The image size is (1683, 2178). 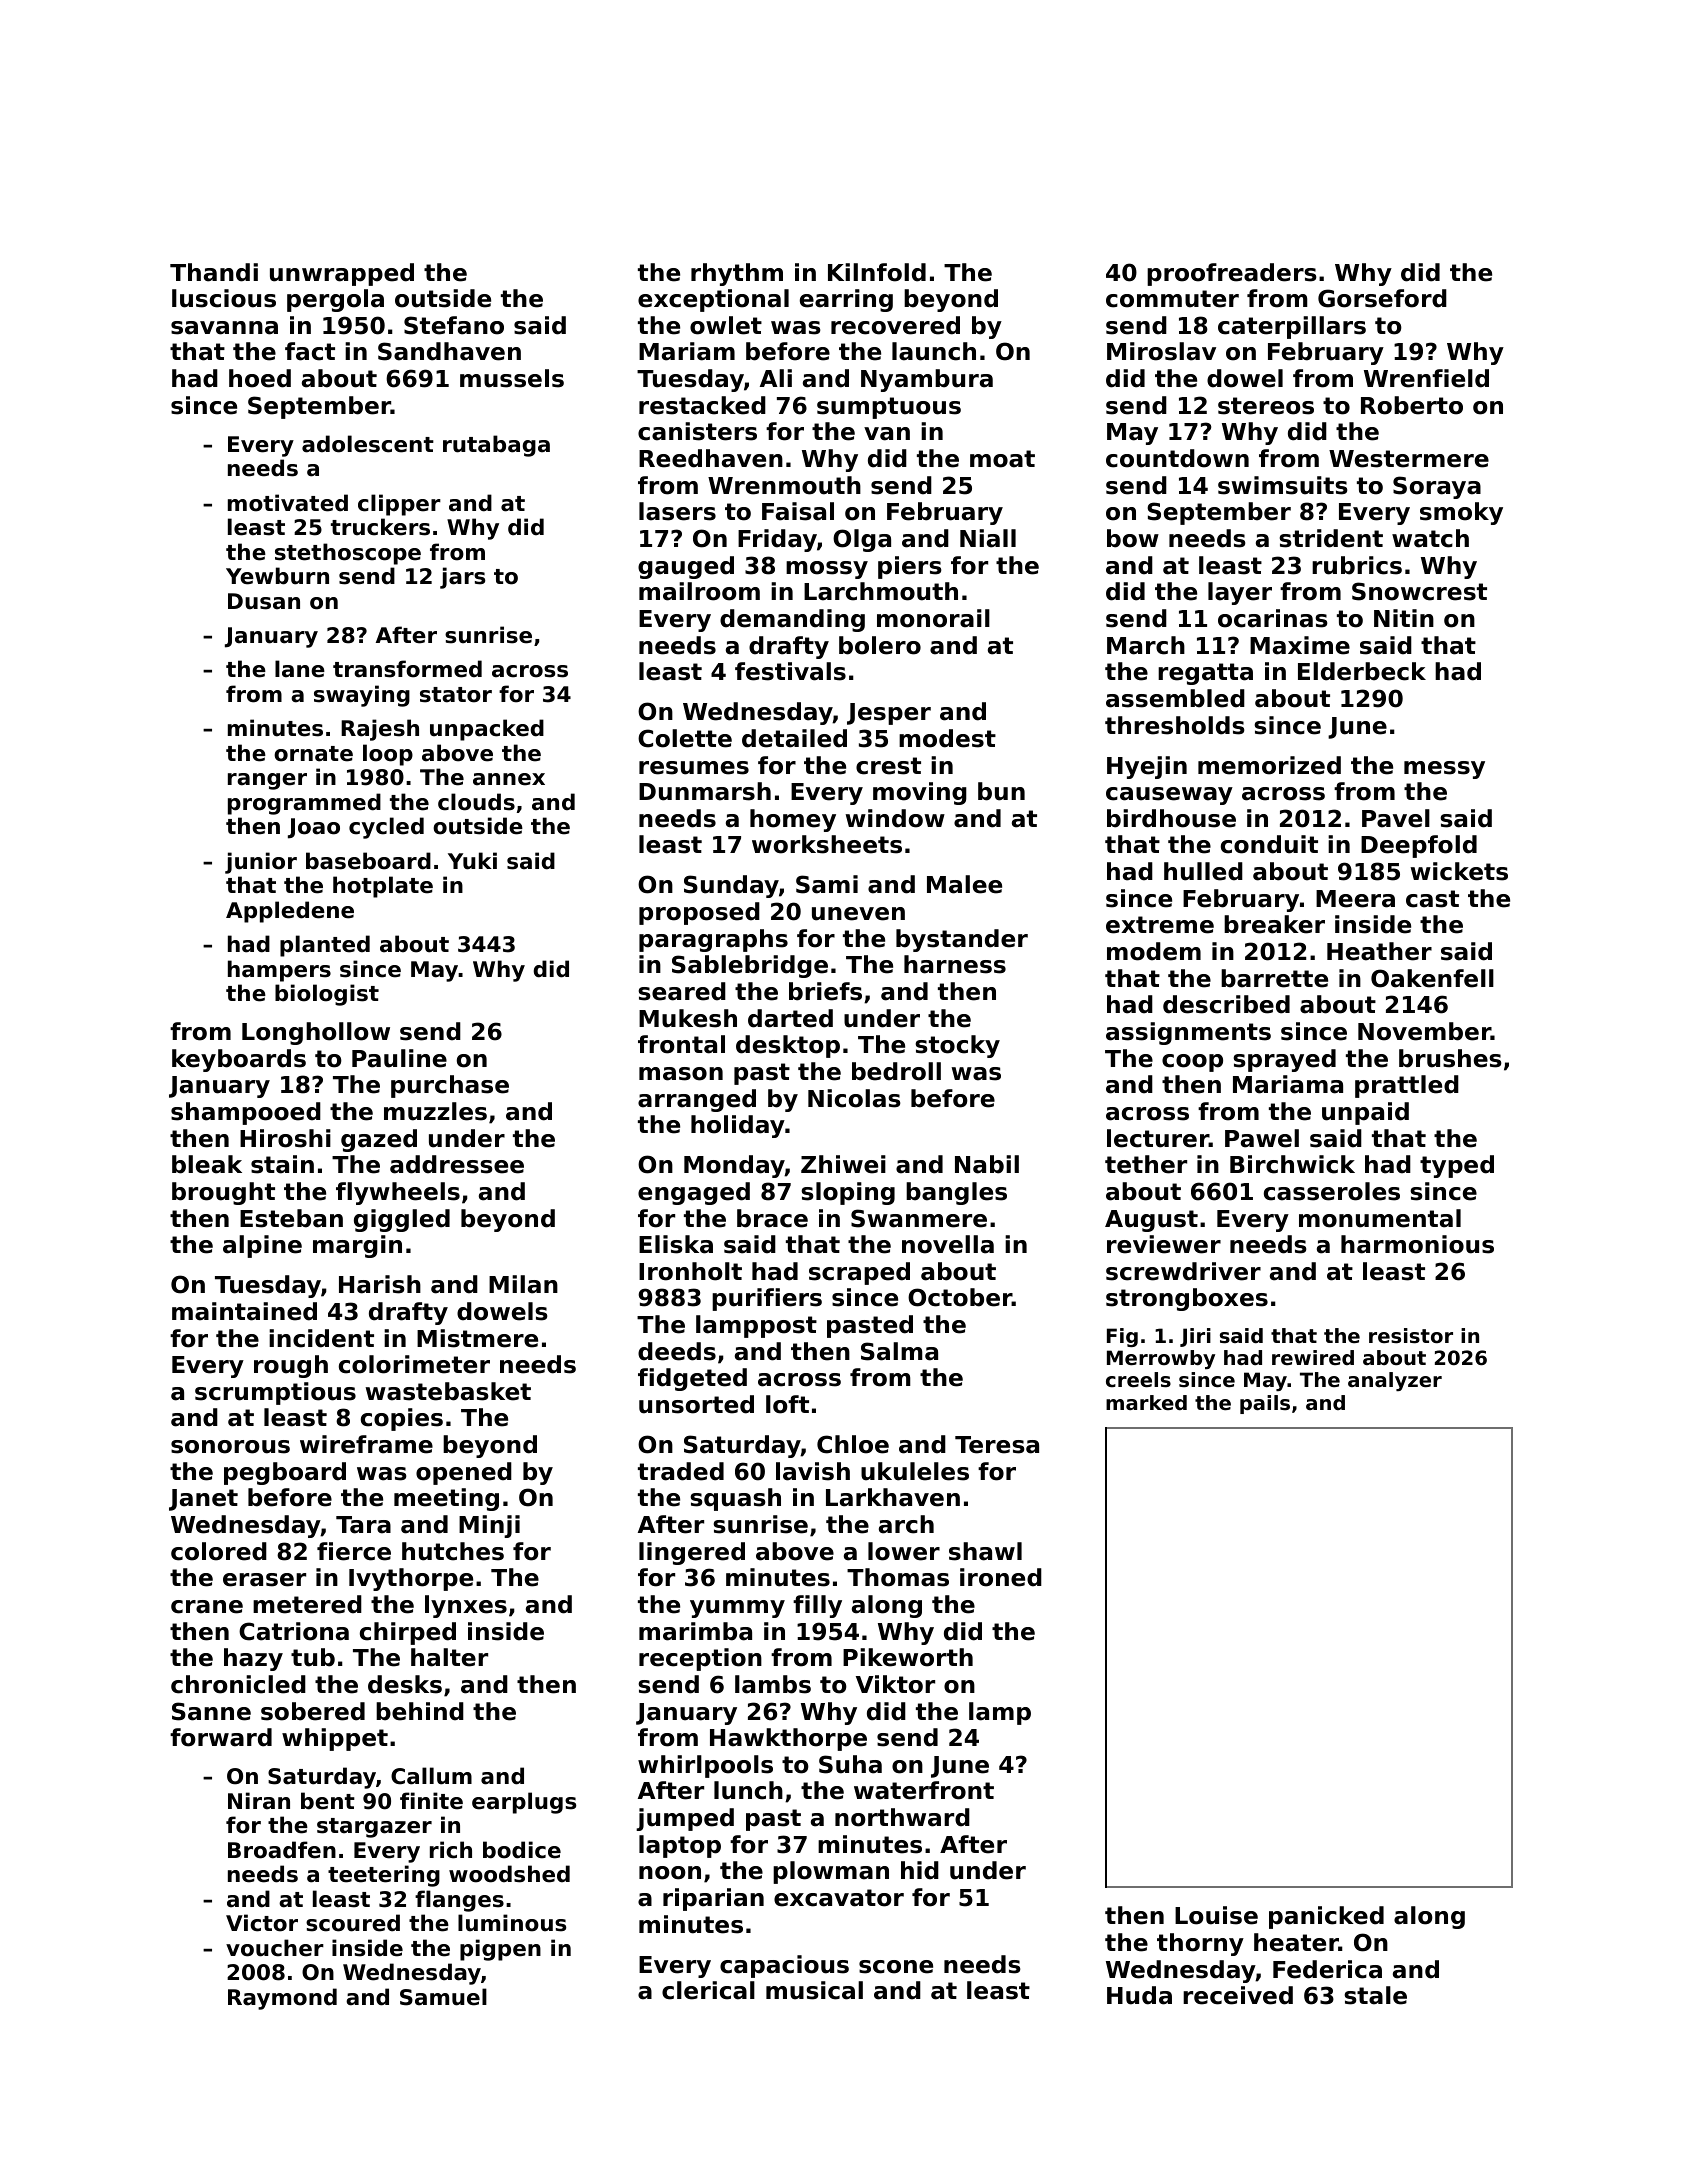 I want to click on commuter, so click(x=1172, y=299).
